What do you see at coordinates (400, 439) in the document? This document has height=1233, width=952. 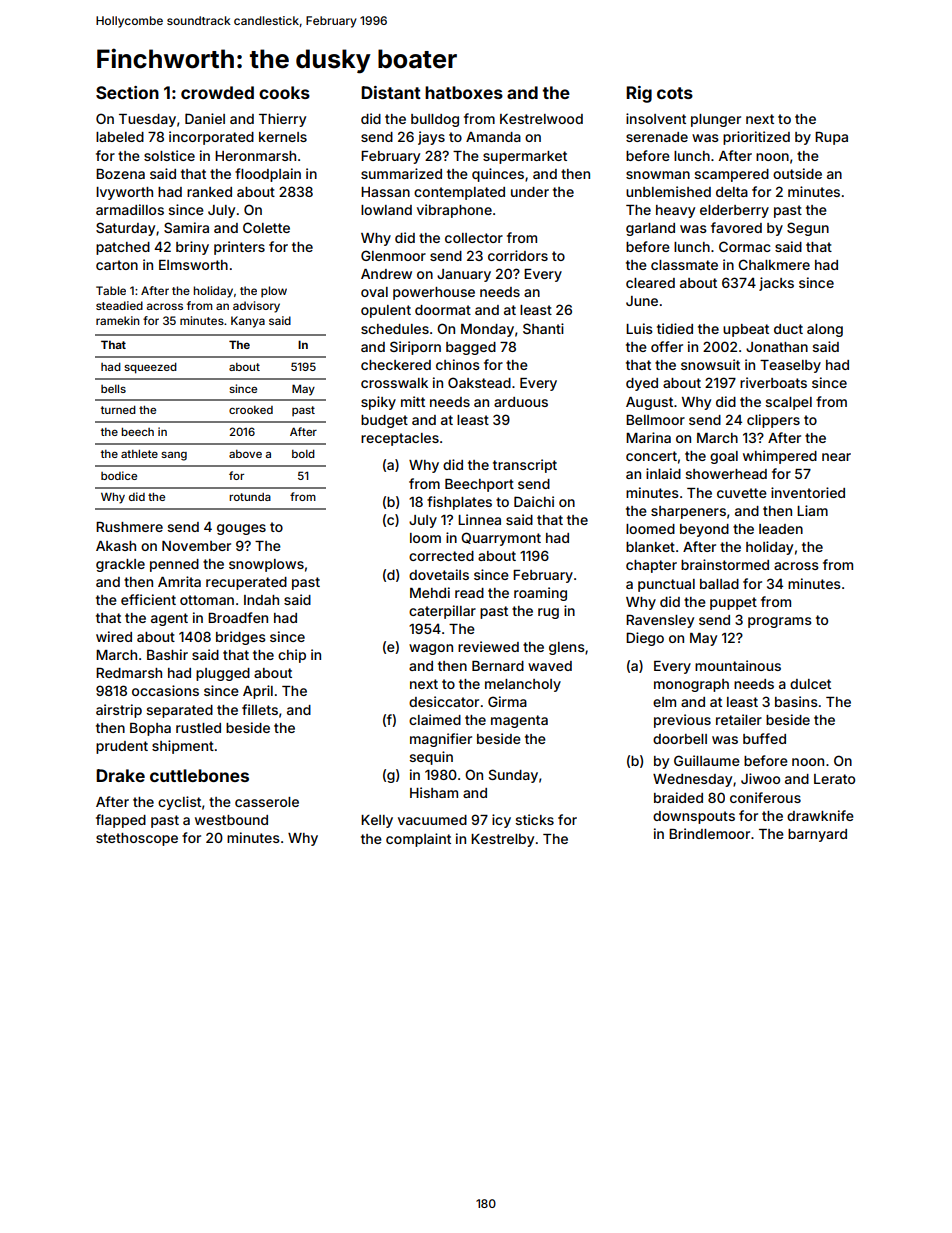 I see `receptacles` at bounding box center [400, 439].
